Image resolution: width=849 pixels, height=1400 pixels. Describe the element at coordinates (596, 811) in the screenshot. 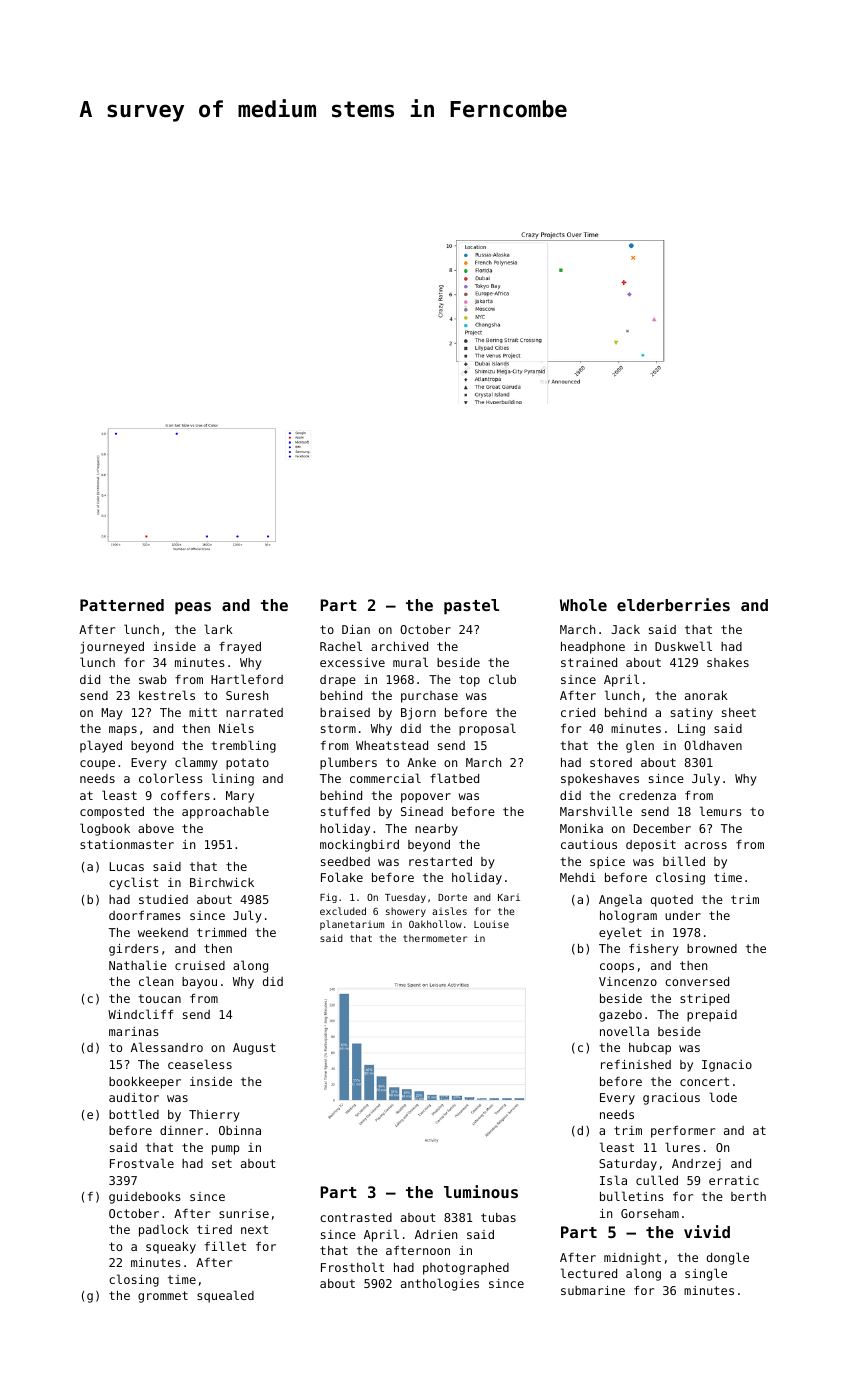

I see `Marshville` at that location.
